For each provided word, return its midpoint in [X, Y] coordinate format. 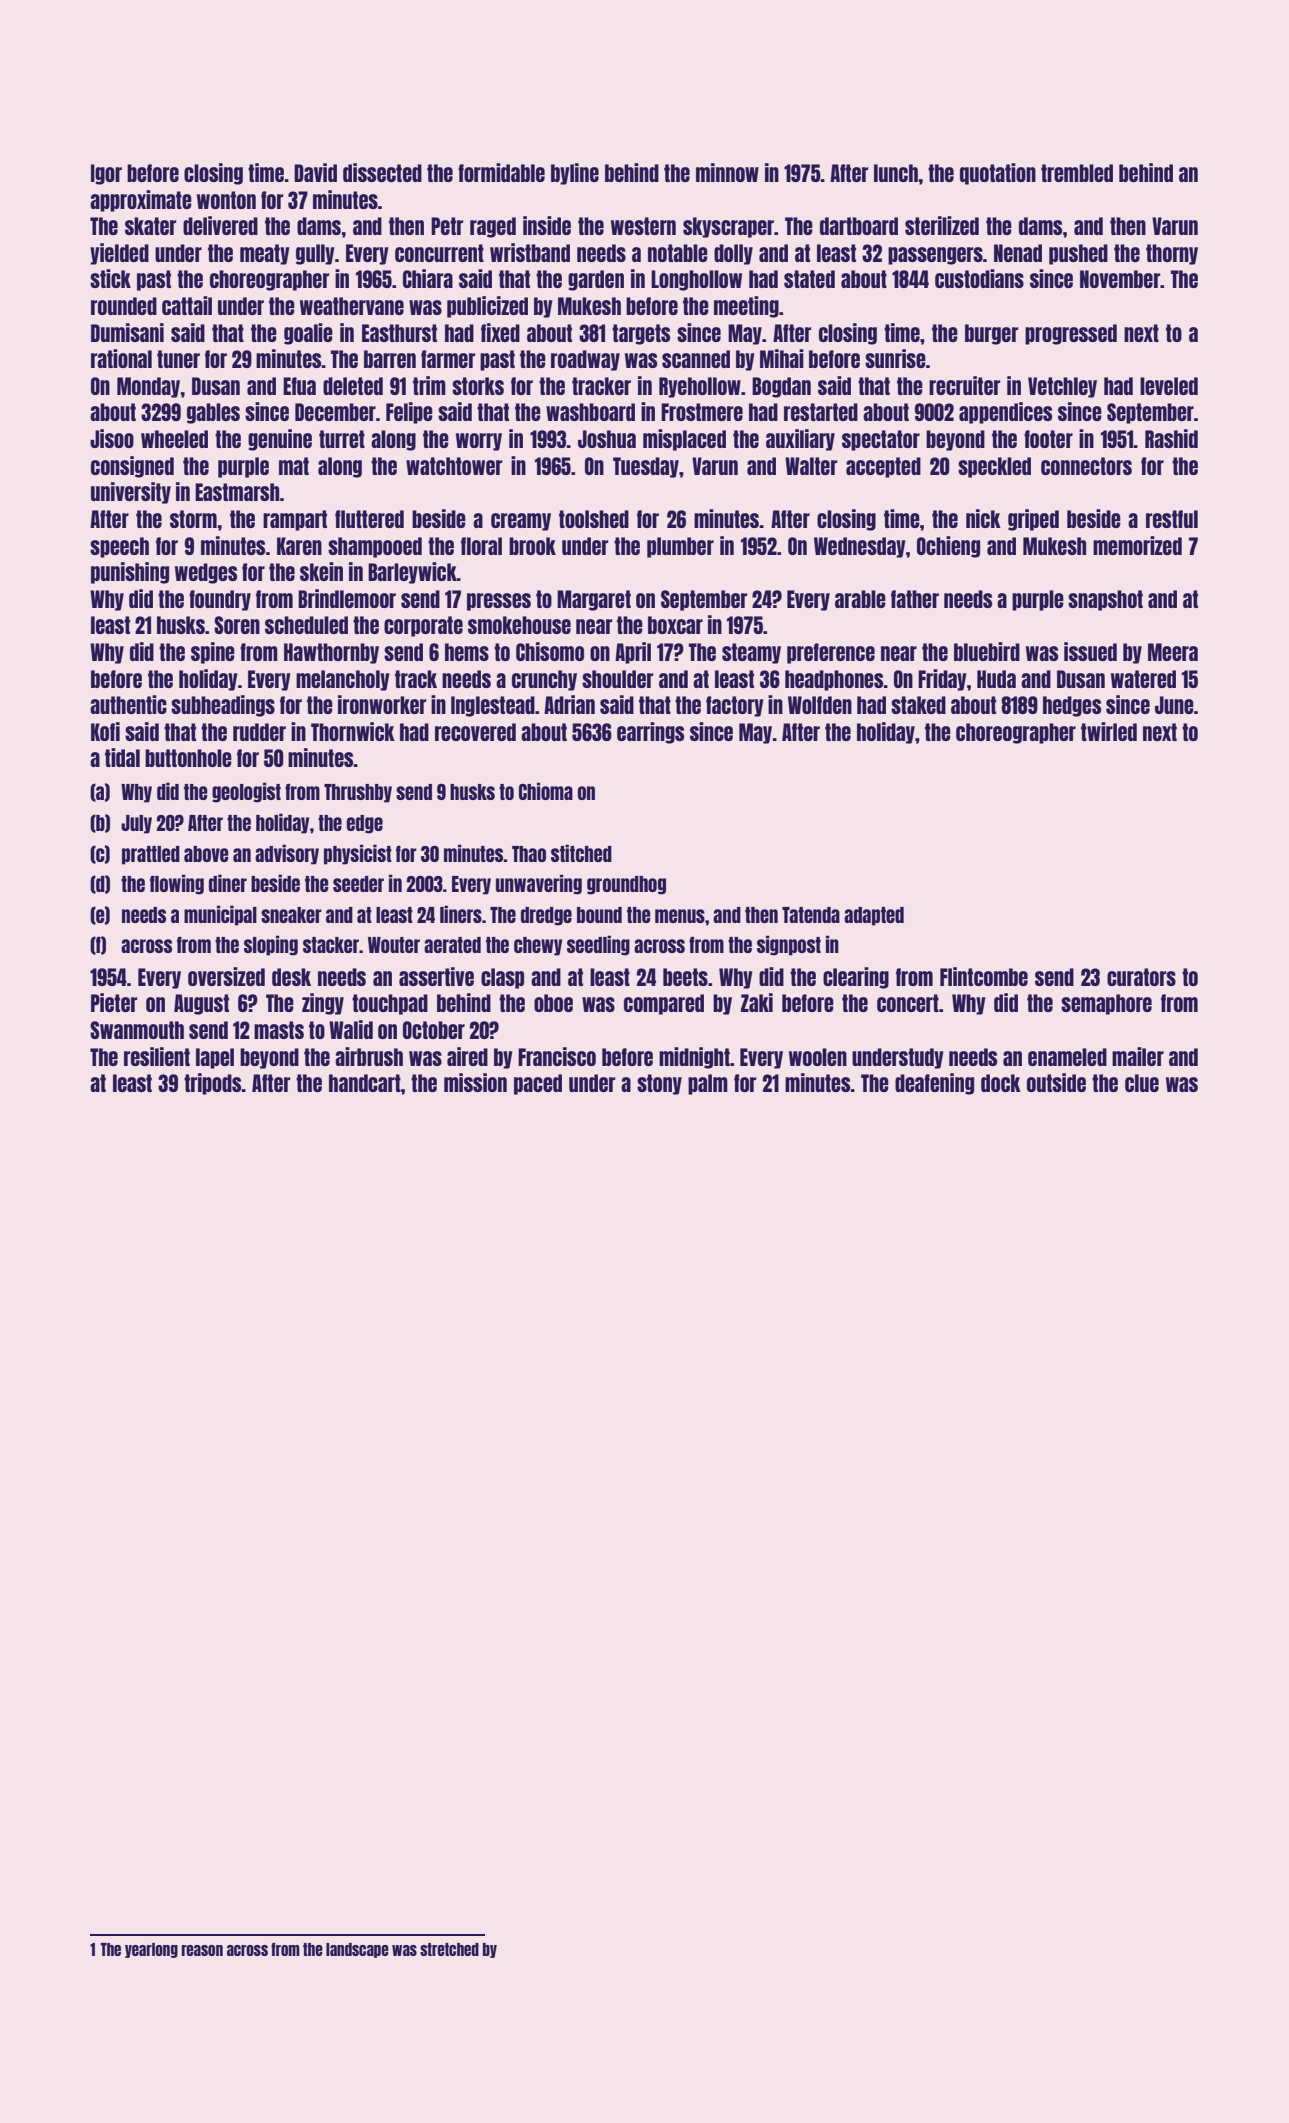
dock [1001, 1083]
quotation [998, 174]
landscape [357, 1950]
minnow [727, 172]
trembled [1077, 173]
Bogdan [781, 387]
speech [119, 547]
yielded [119, 254]
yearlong [151, 1950]
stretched [449, 1949]
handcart [365, 1083]
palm [708, 1084]
